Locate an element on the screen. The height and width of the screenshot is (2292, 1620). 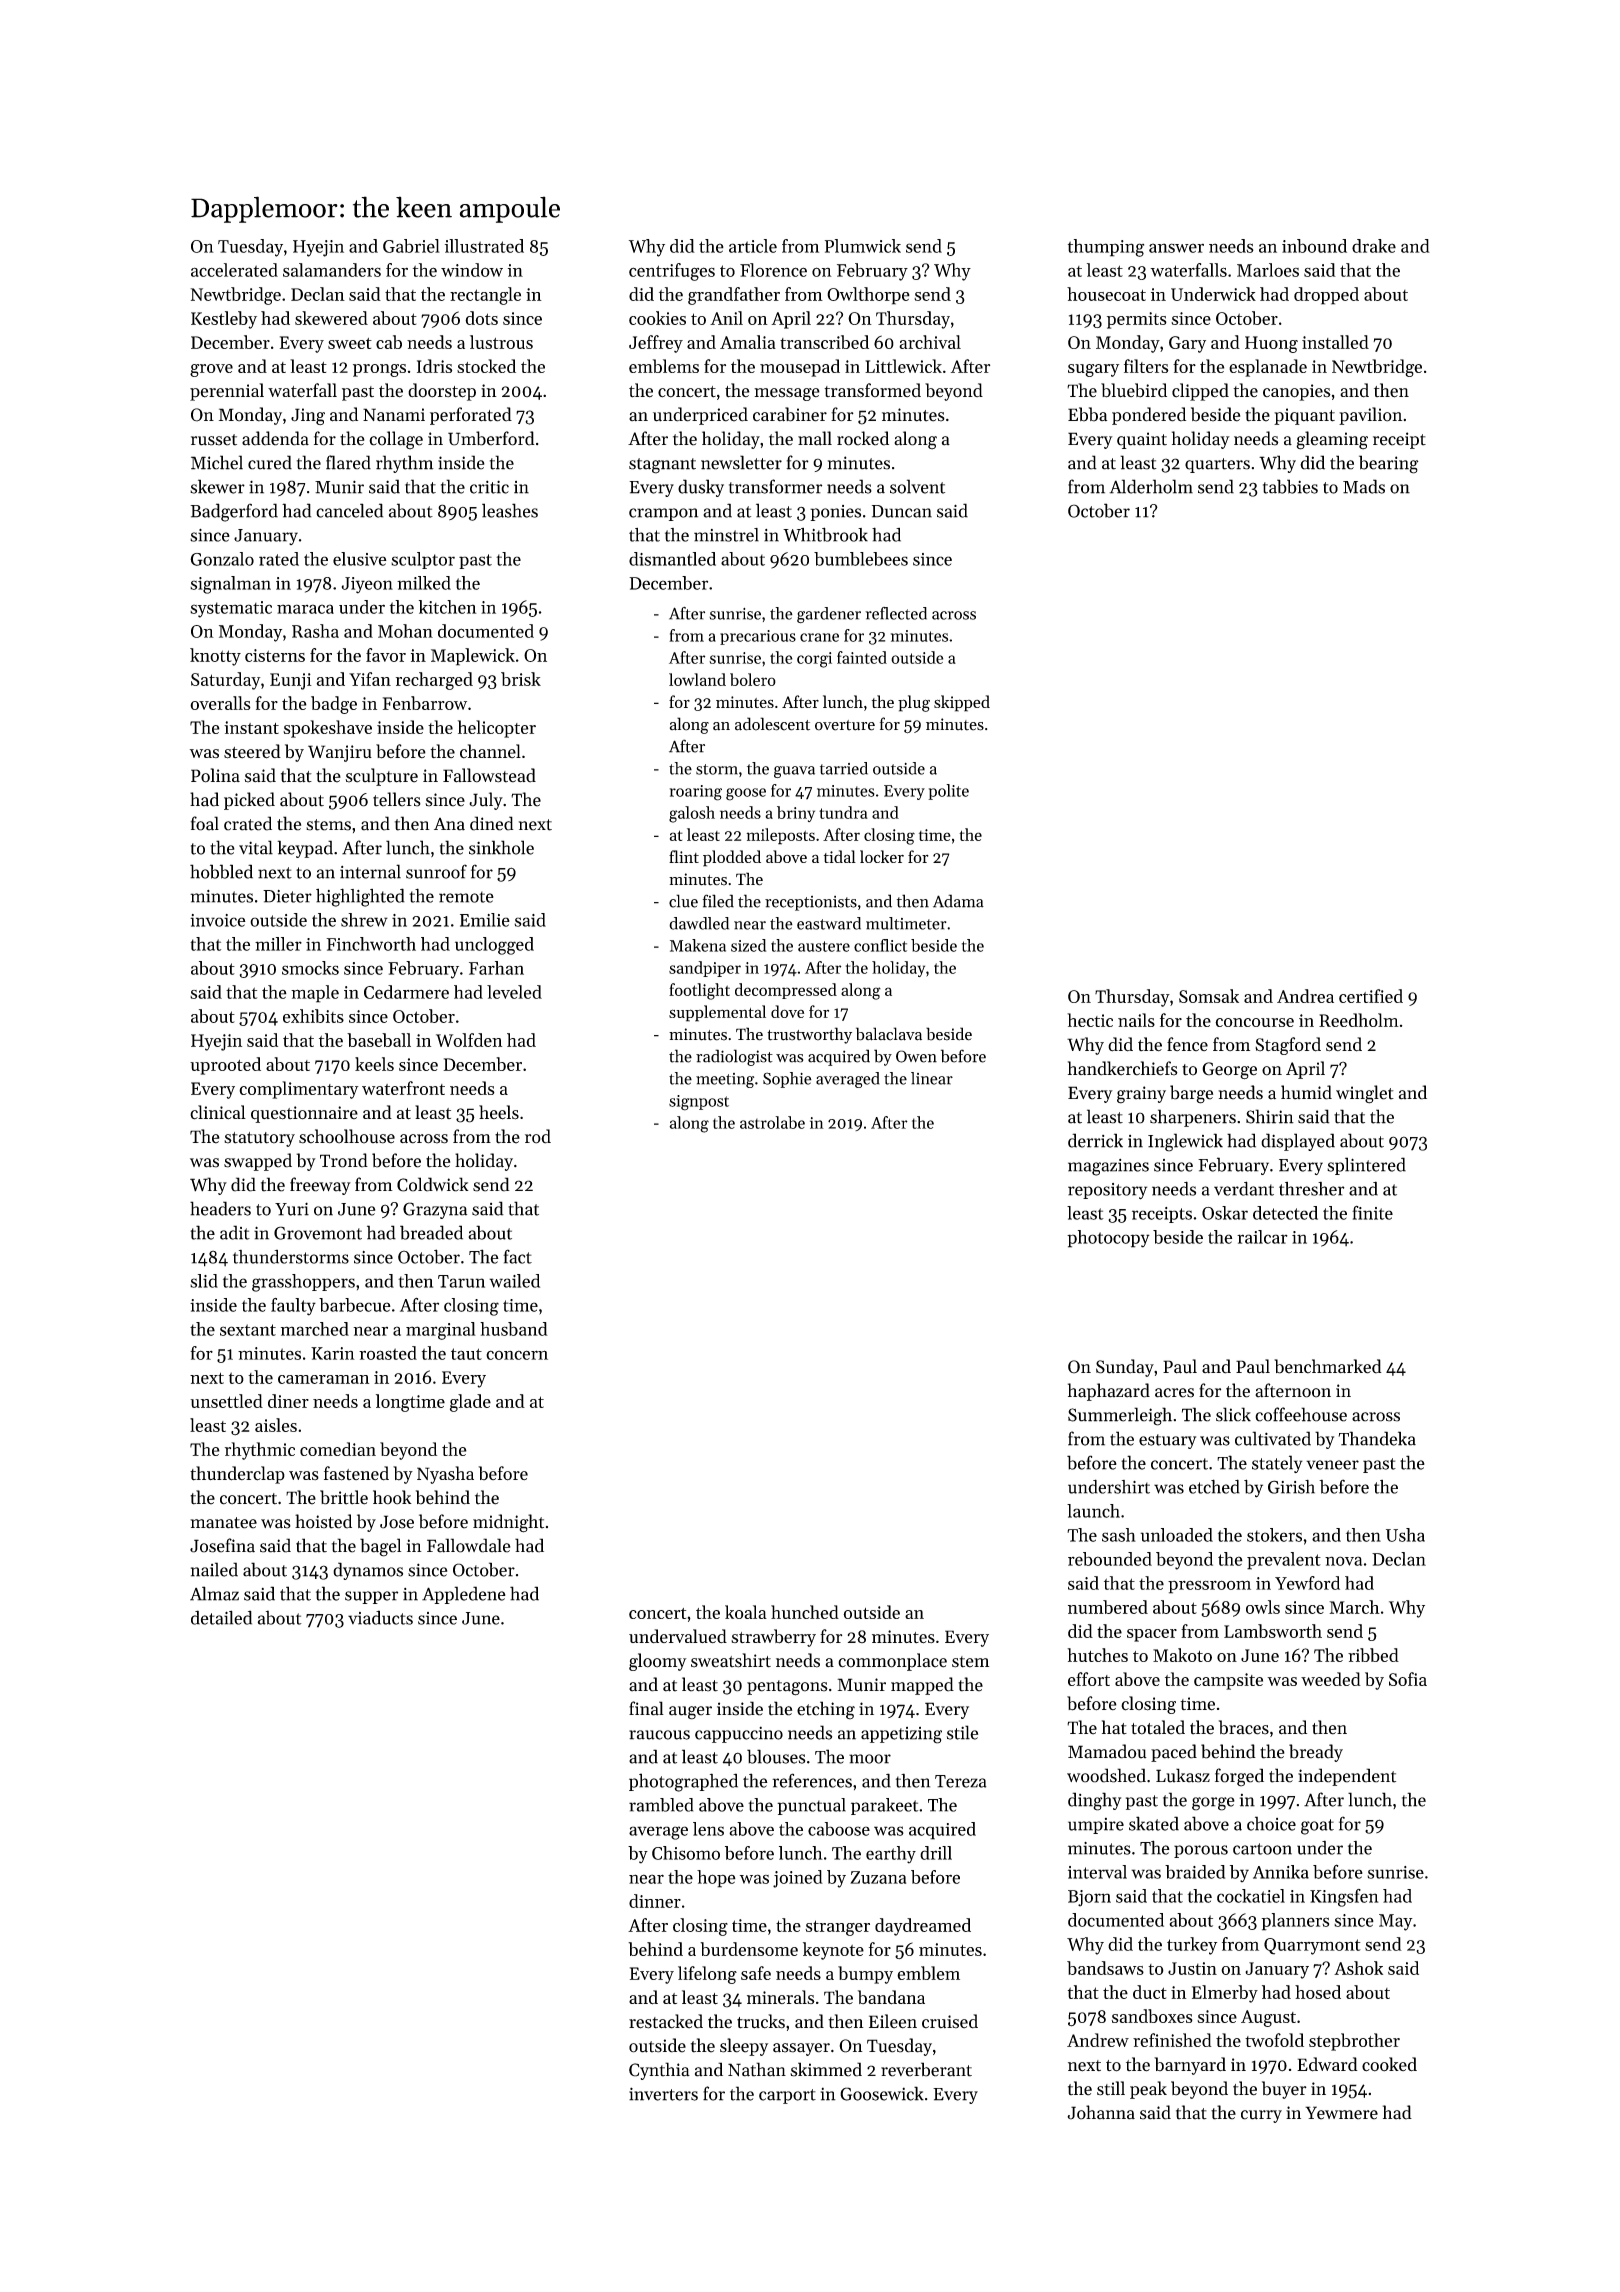
launch is located at coordinates (1093, 1511).
